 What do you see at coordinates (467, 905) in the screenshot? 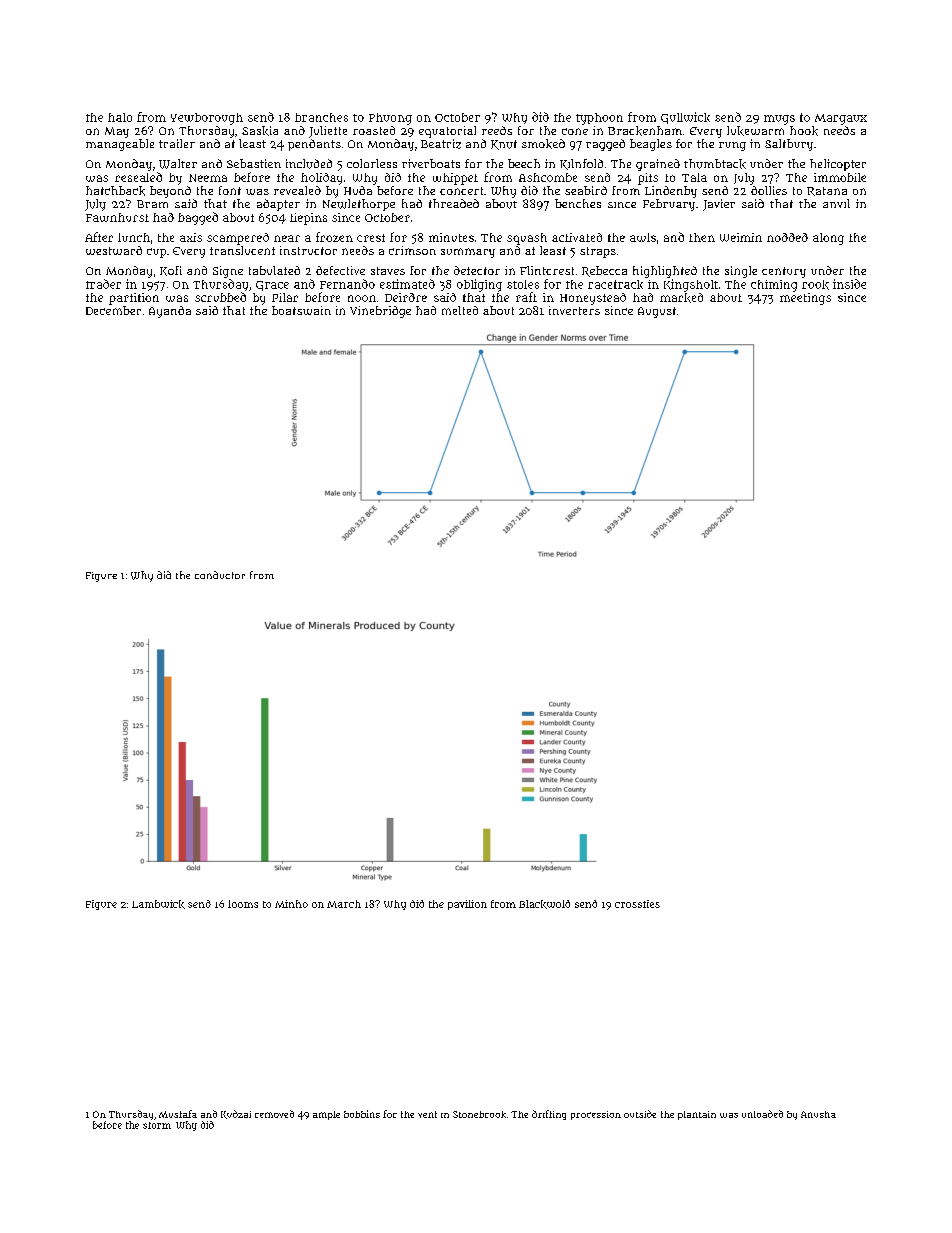
I see `pavilion` at bounding box center [467, 905].
